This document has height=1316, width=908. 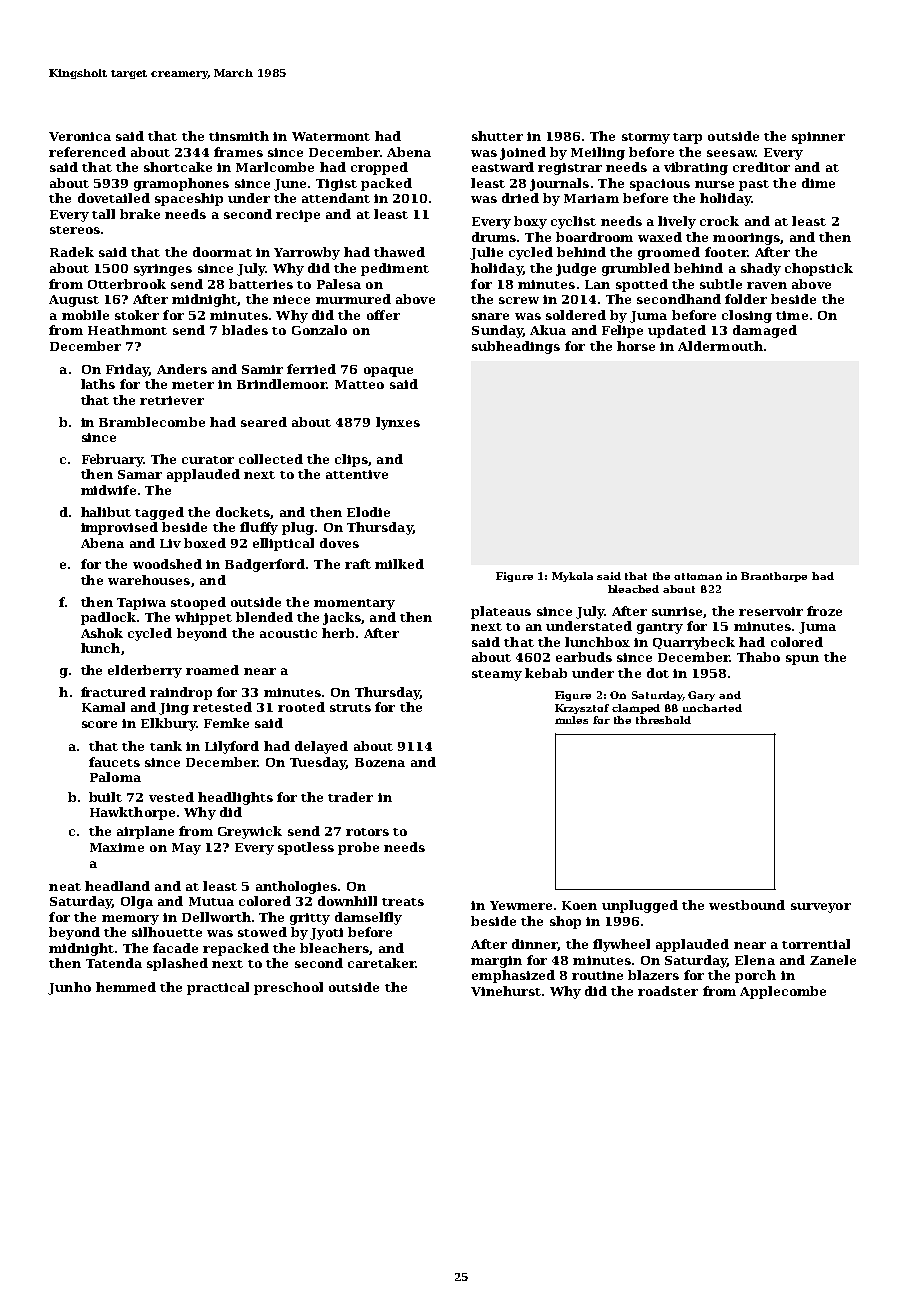 I want to click on Aldermouth, so click(x=720, y=346).
